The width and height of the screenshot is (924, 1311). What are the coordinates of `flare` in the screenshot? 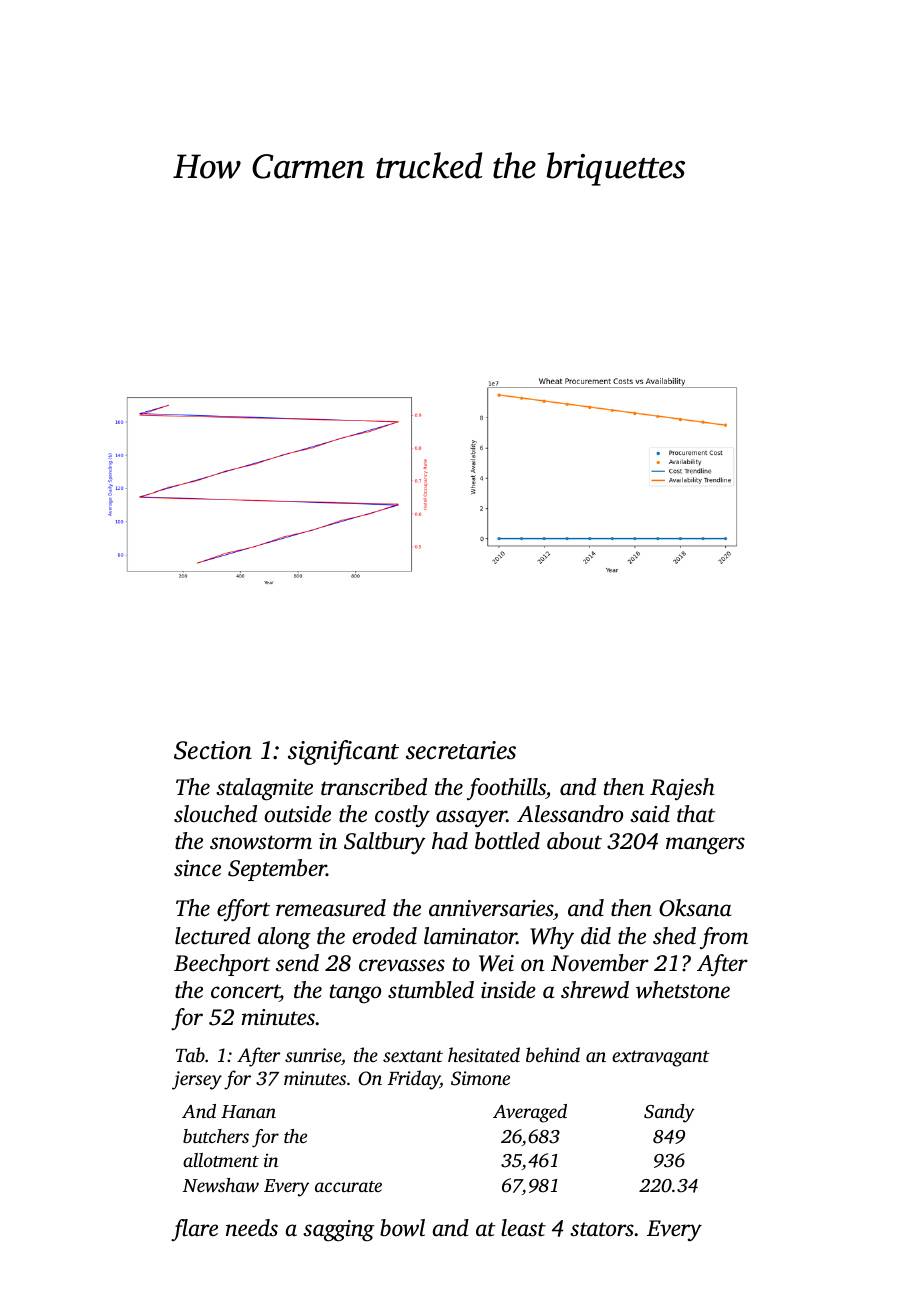 It's located at (194, 1230).
